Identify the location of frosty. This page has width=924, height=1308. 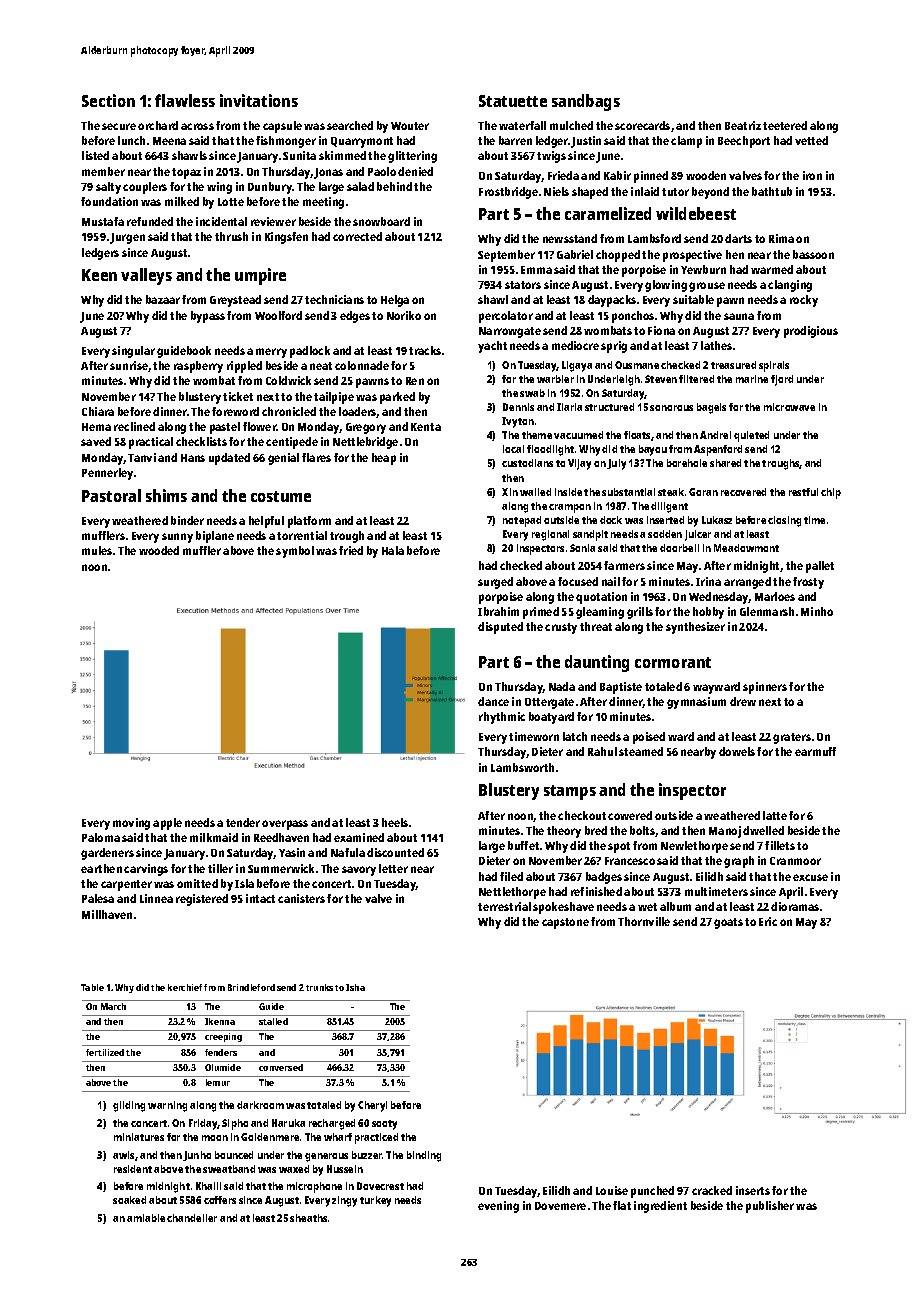
(808, 583).
